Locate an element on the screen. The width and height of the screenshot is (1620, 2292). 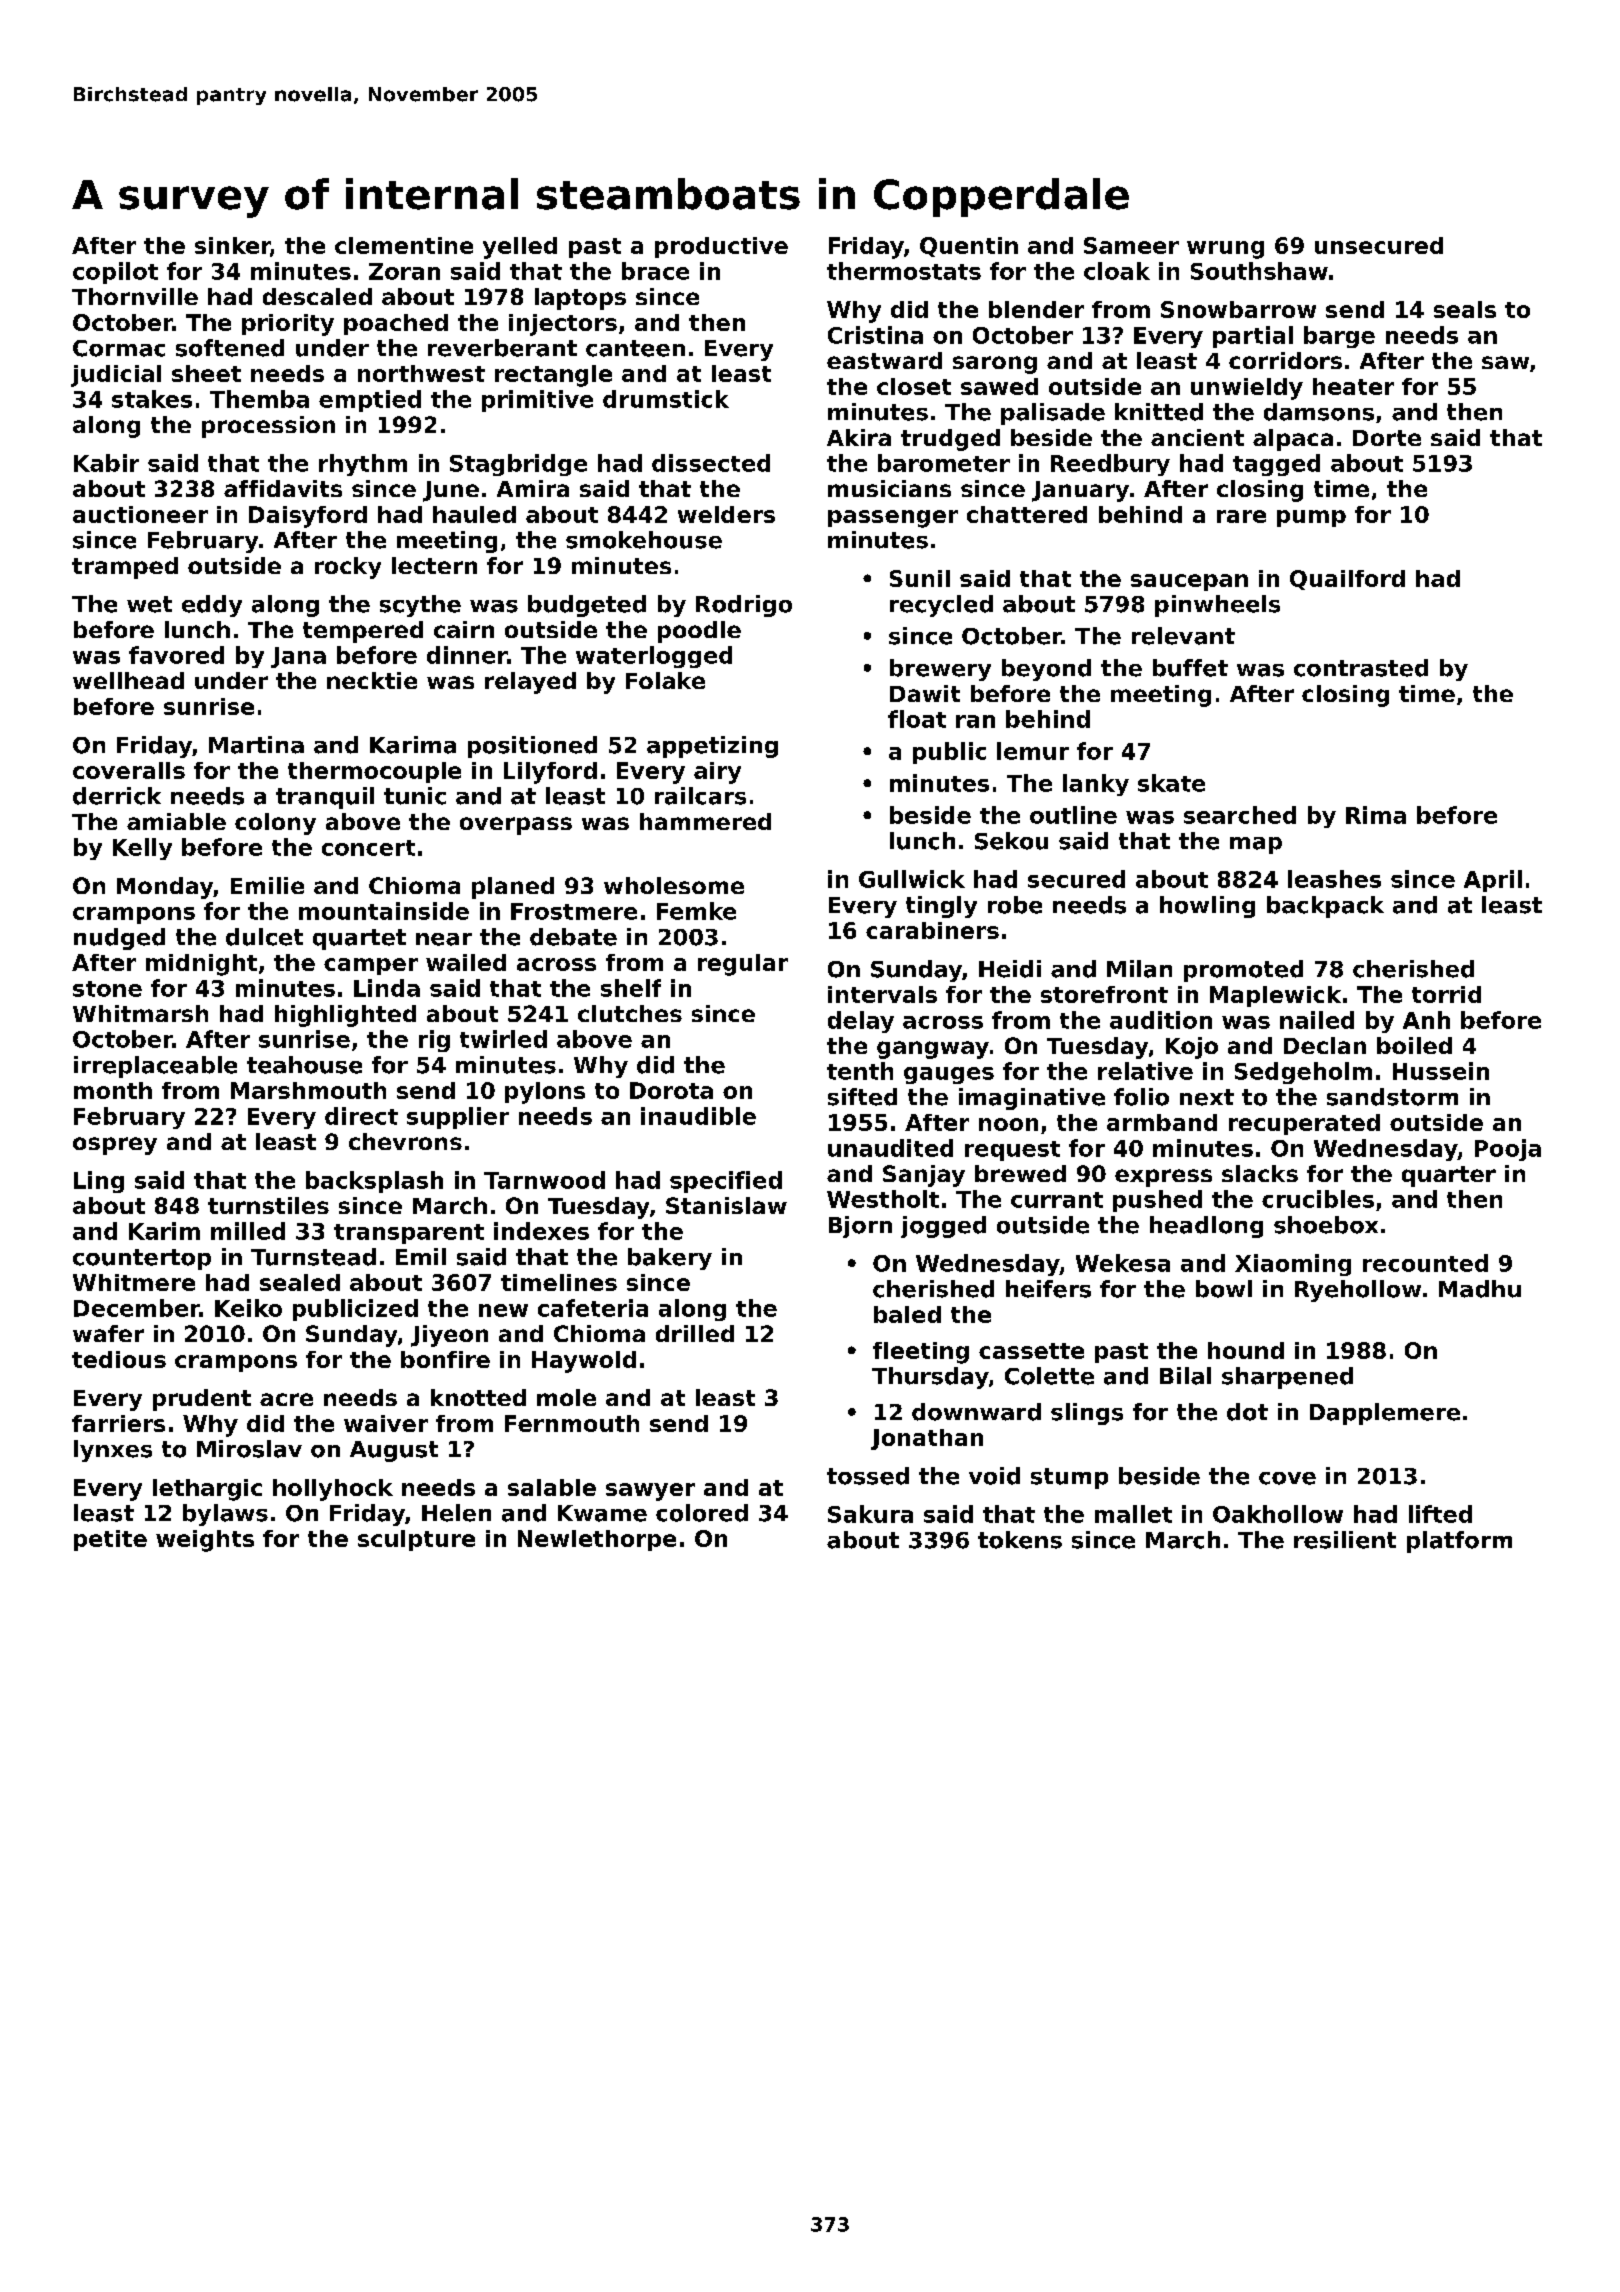
recycled is located at coordinates (941, 606).
